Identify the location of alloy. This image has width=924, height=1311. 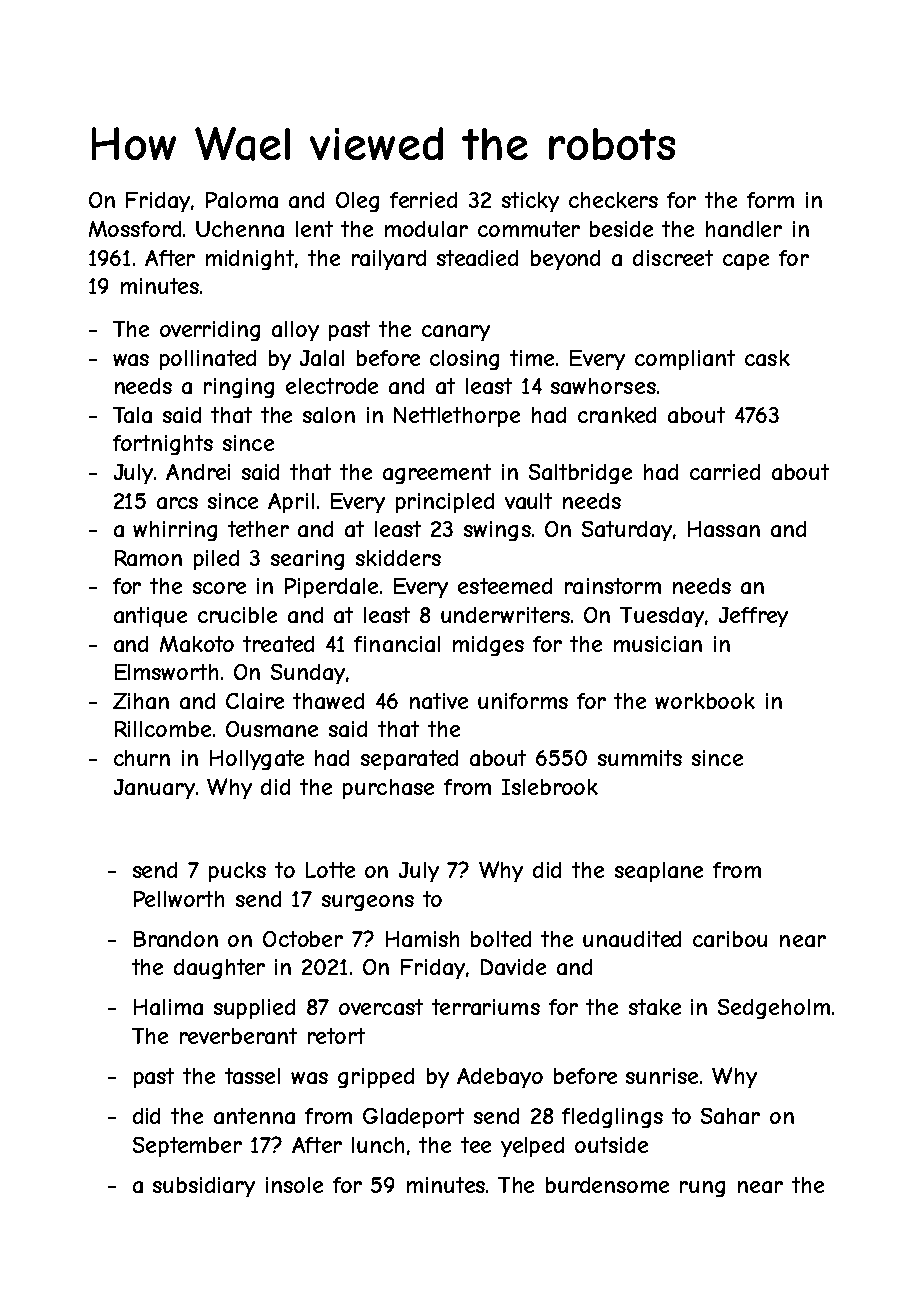
(295, 331).
